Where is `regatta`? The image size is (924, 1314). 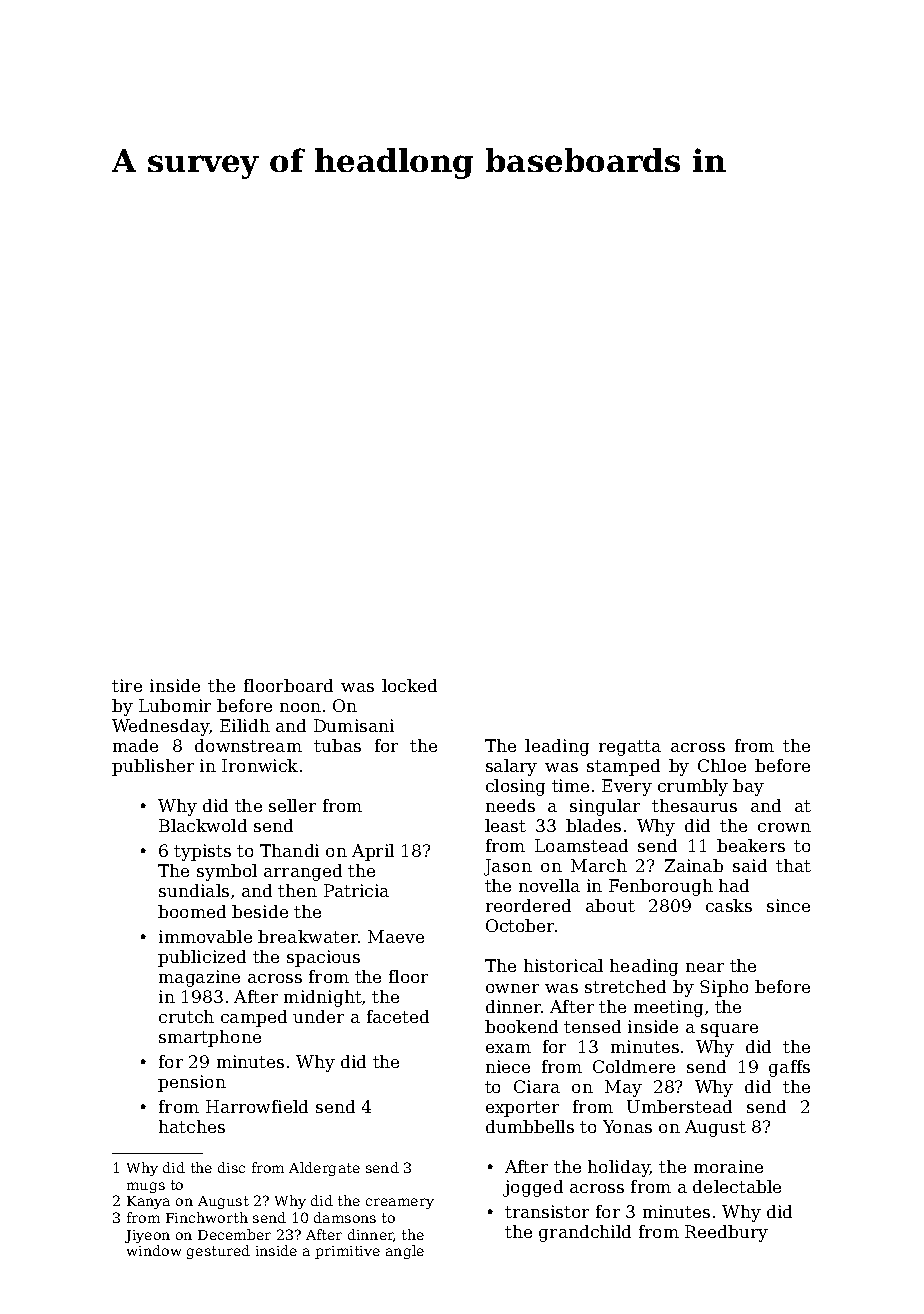
regatta is located at coordinates (630, 748).
